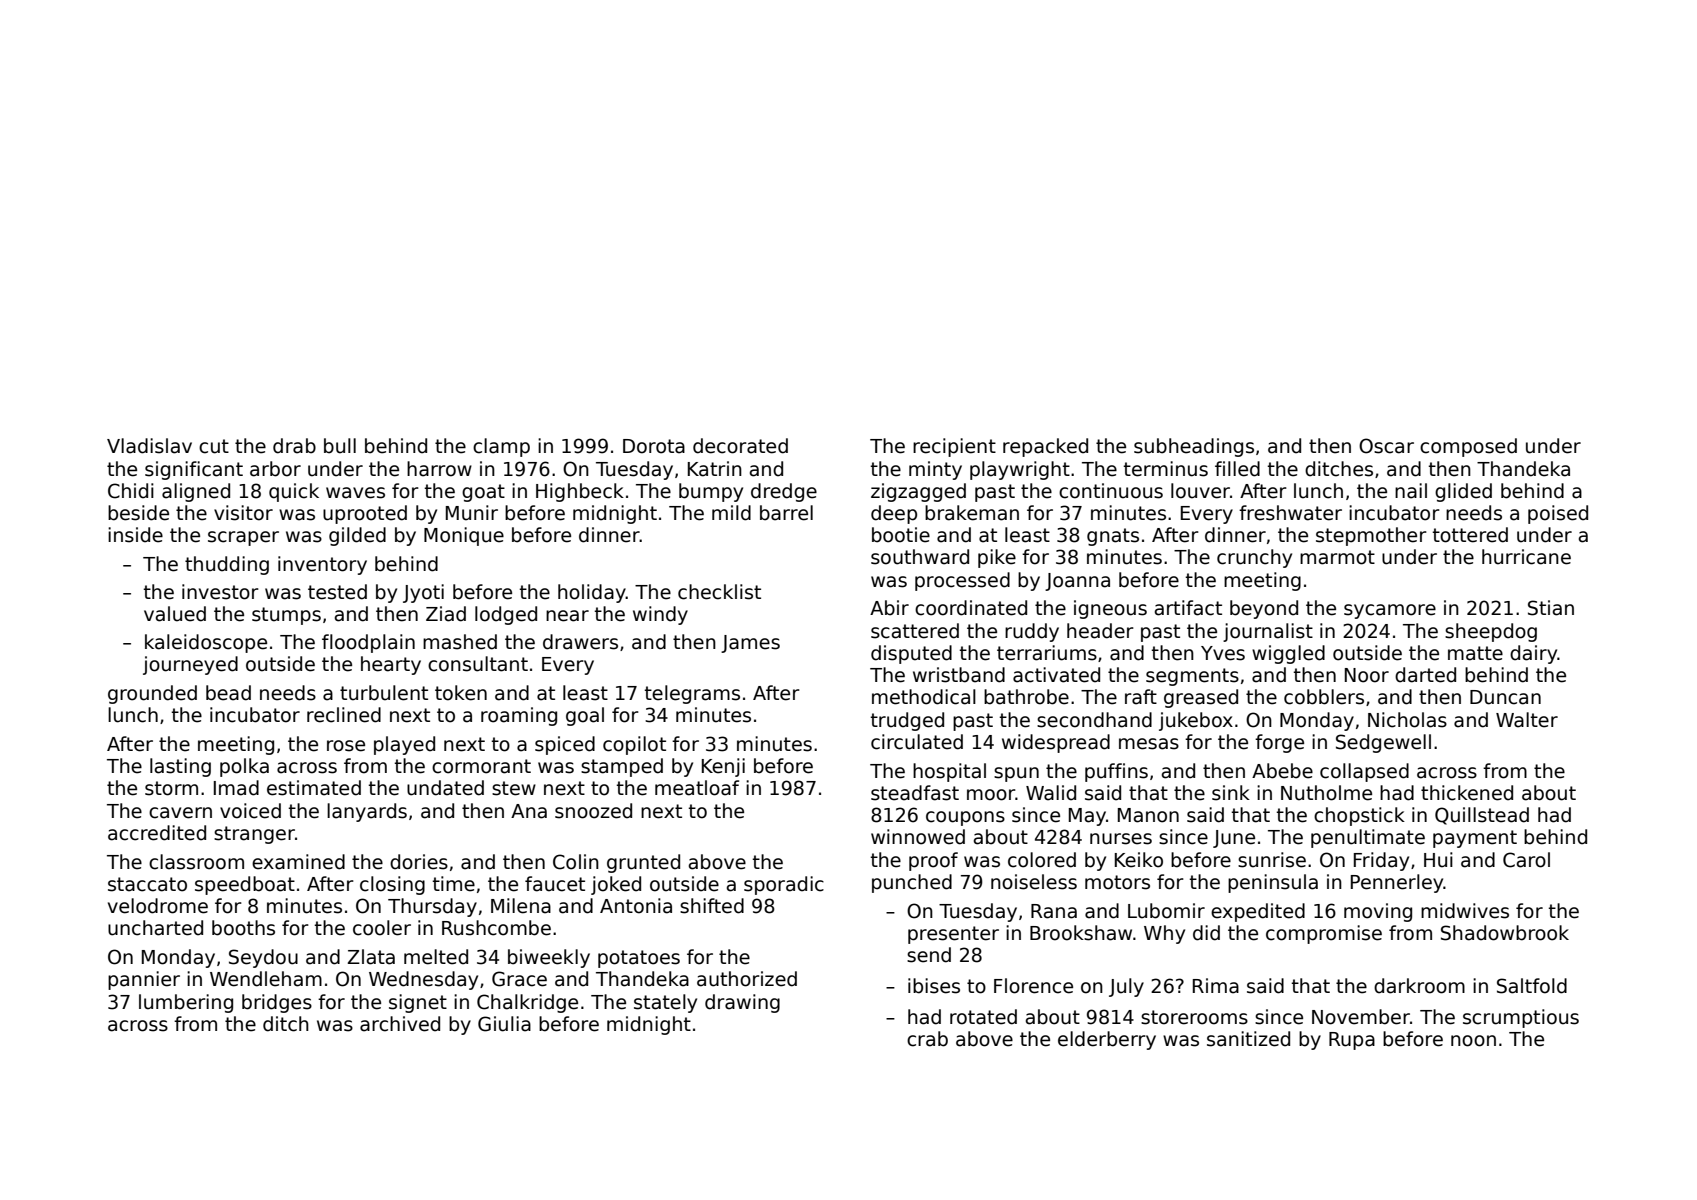  Describe the element at coordinates (391, 665) in the image. I see `hearty` at that location.
